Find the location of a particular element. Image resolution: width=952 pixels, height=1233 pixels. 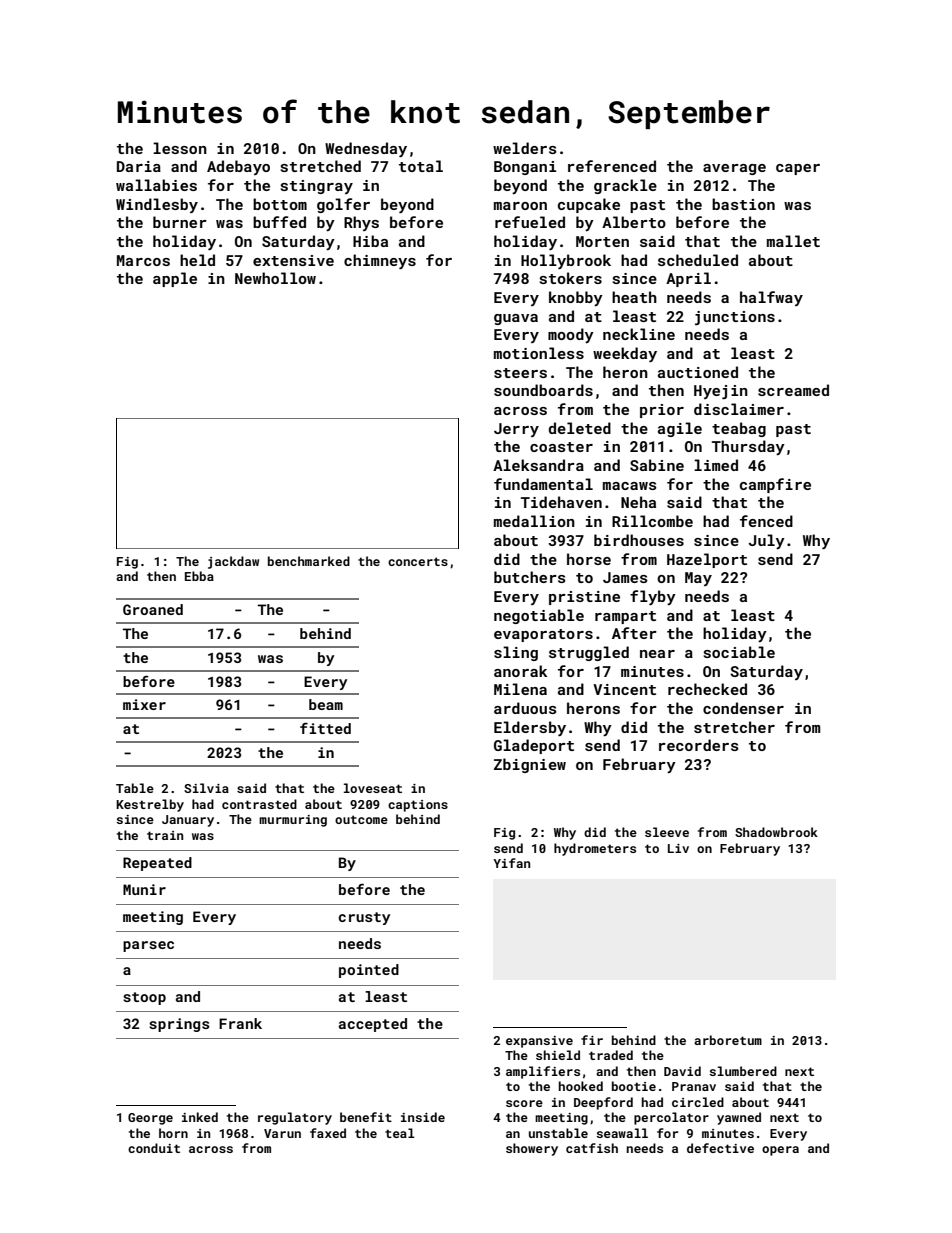

Frank is located at coordinates (240, 1023).
